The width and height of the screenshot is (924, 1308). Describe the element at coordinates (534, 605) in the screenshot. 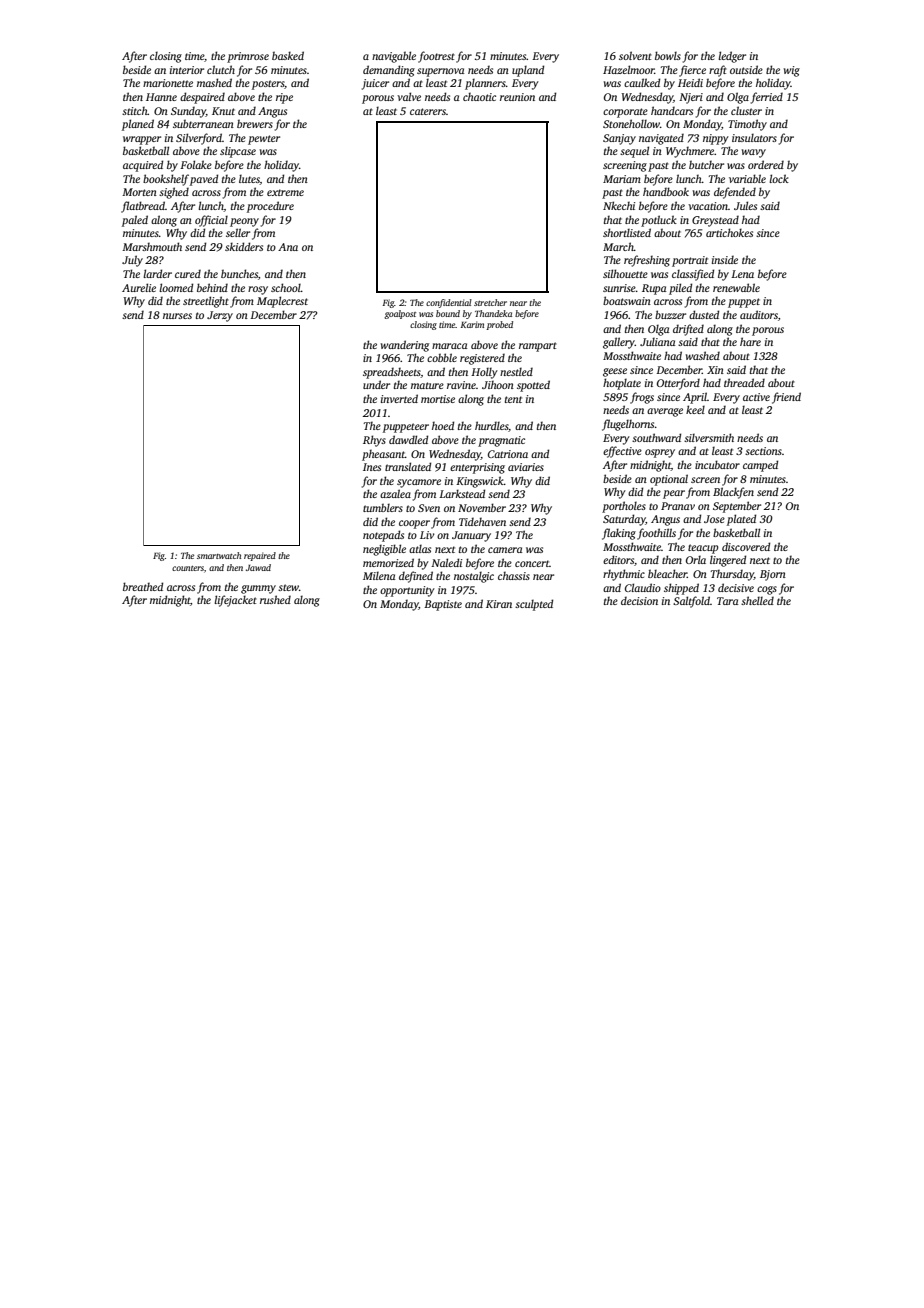

I see `sculpted` at that location.
